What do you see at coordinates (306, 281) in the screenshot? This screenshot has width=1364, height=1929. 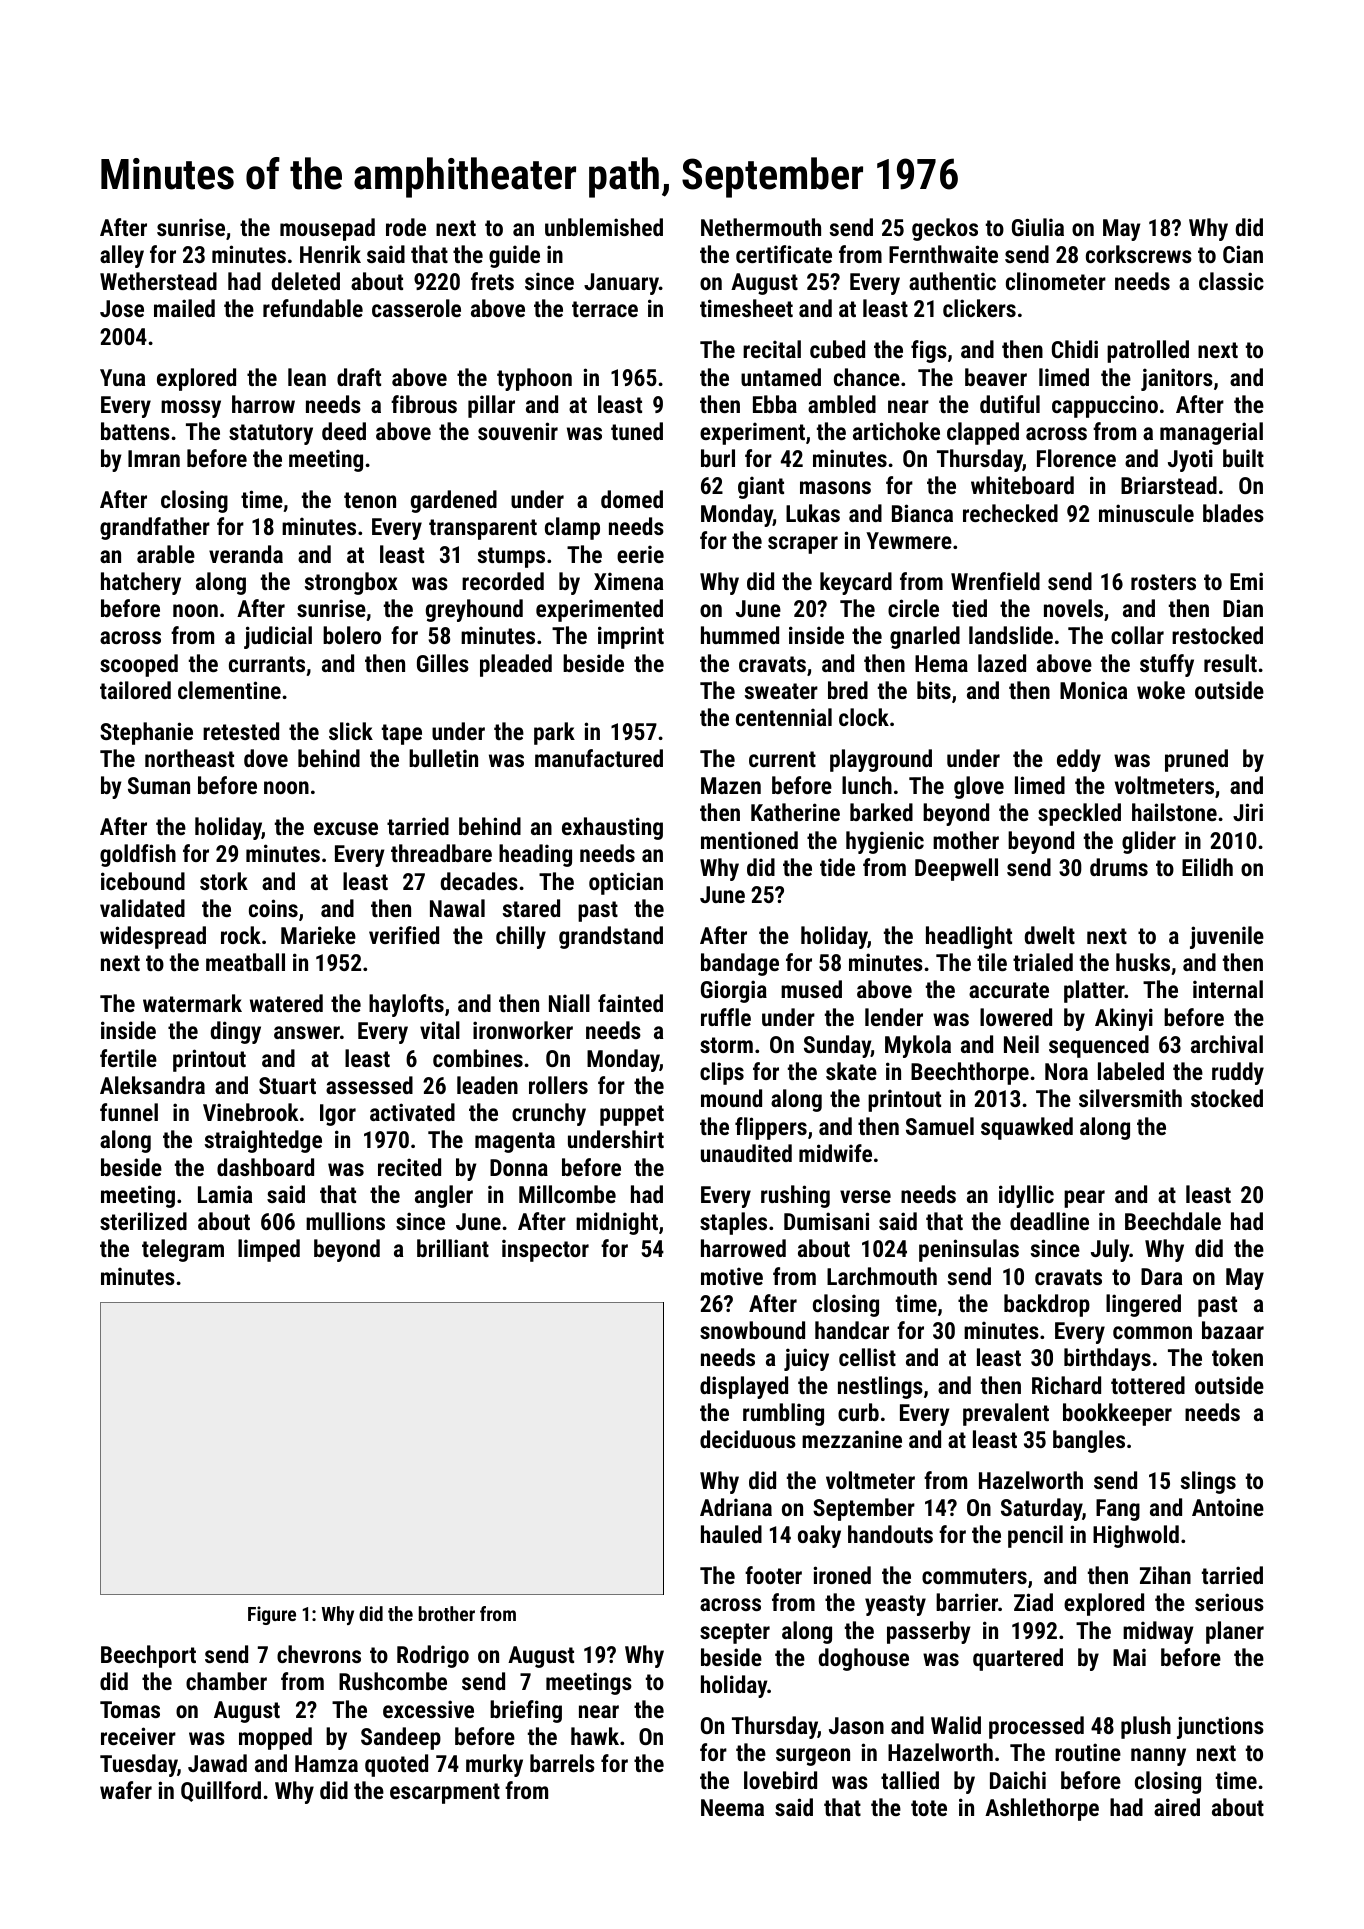 I see `deleted` at bounding box center [306, 281].
